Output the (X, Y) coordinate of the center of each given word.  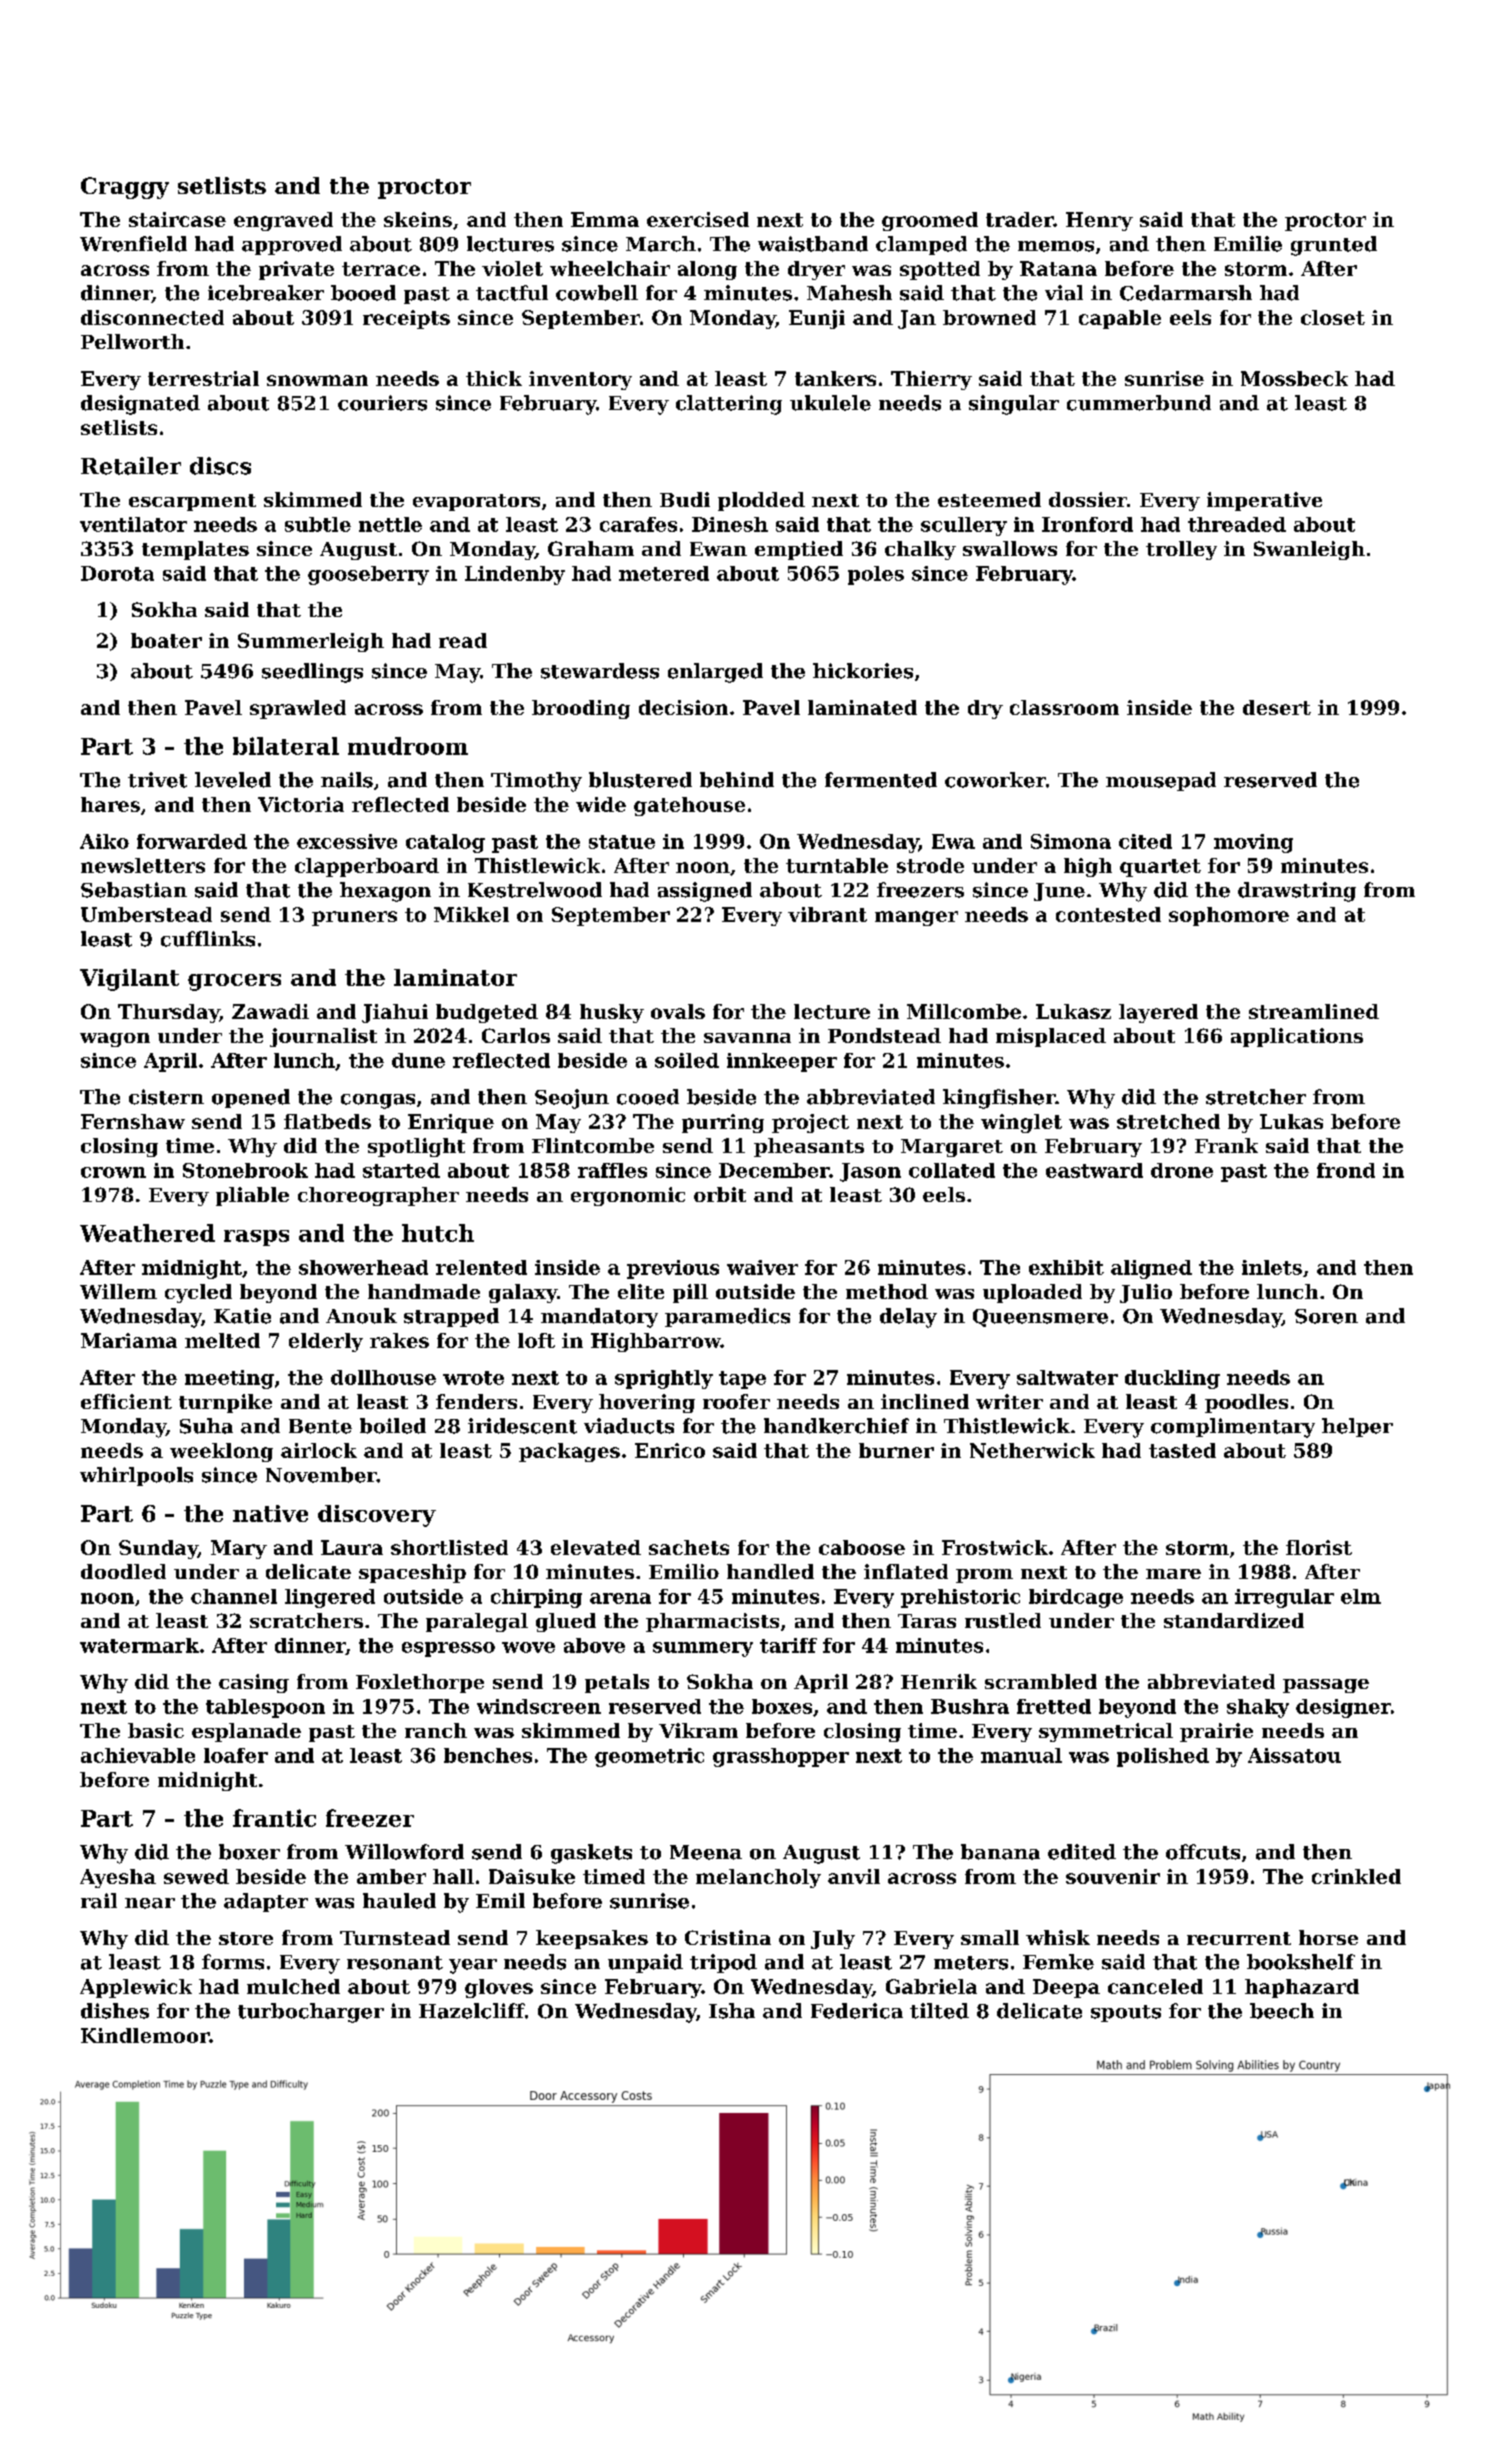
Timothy (536, 782)
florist (1319, 1547)
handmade (424, 1291)
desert (1277, 707)
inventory (580, 380)
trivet (157, 780)
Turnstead (395, 1937)
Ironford (1087, 524)
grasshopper (781, 1757)
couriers (382, 403)
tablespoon (265, 1708)
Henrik (939, 1681)
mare (1173, 1574)
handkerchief (836, 1426)
